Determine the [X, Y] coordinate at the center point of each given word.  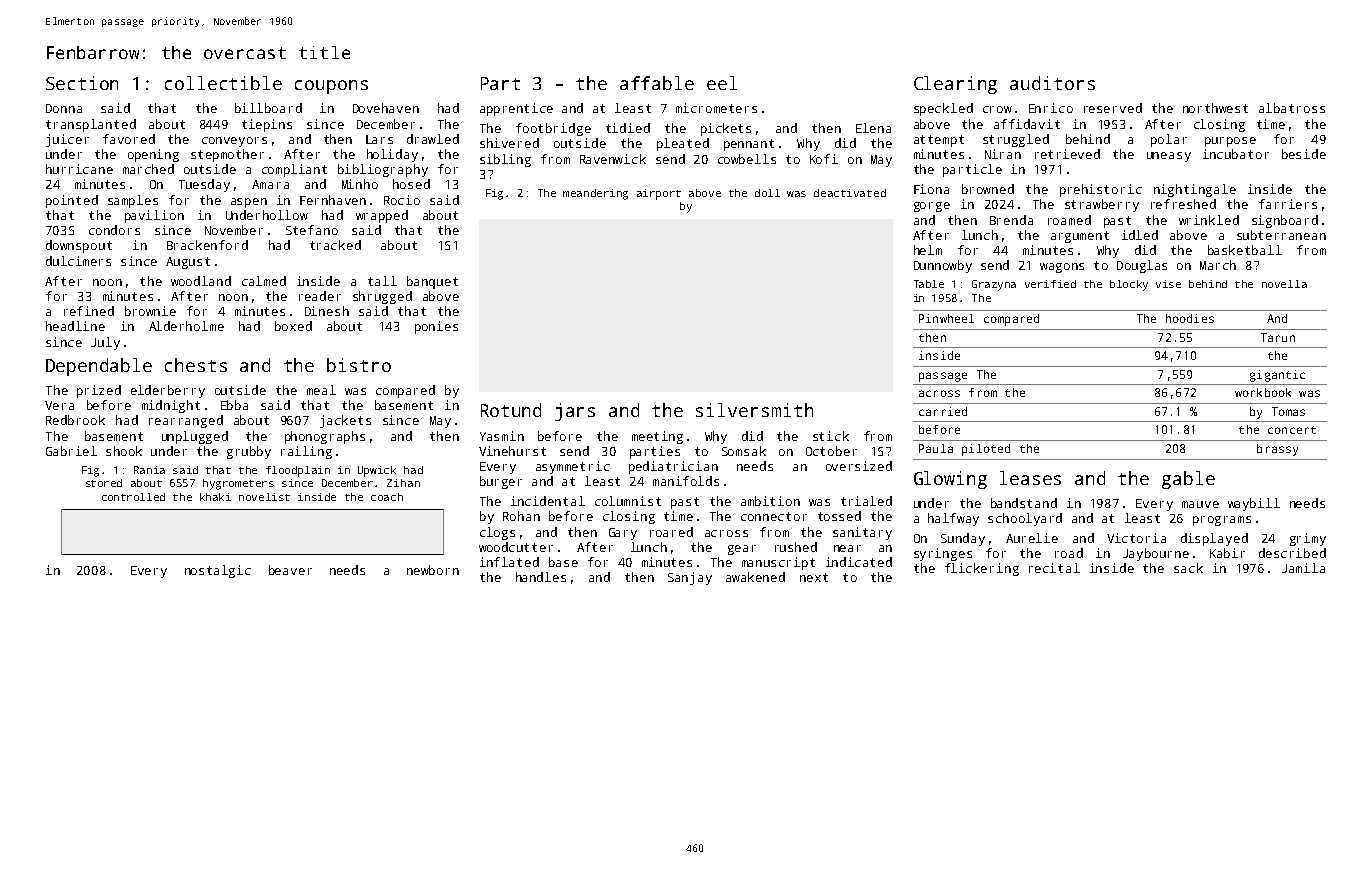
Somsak [744, 451]
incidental [548, 501]
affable [657, 83]
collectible [223, 83]
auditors [1052, 83]
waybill [1254, 504]
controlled [133, 497]
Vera [59, 405]
